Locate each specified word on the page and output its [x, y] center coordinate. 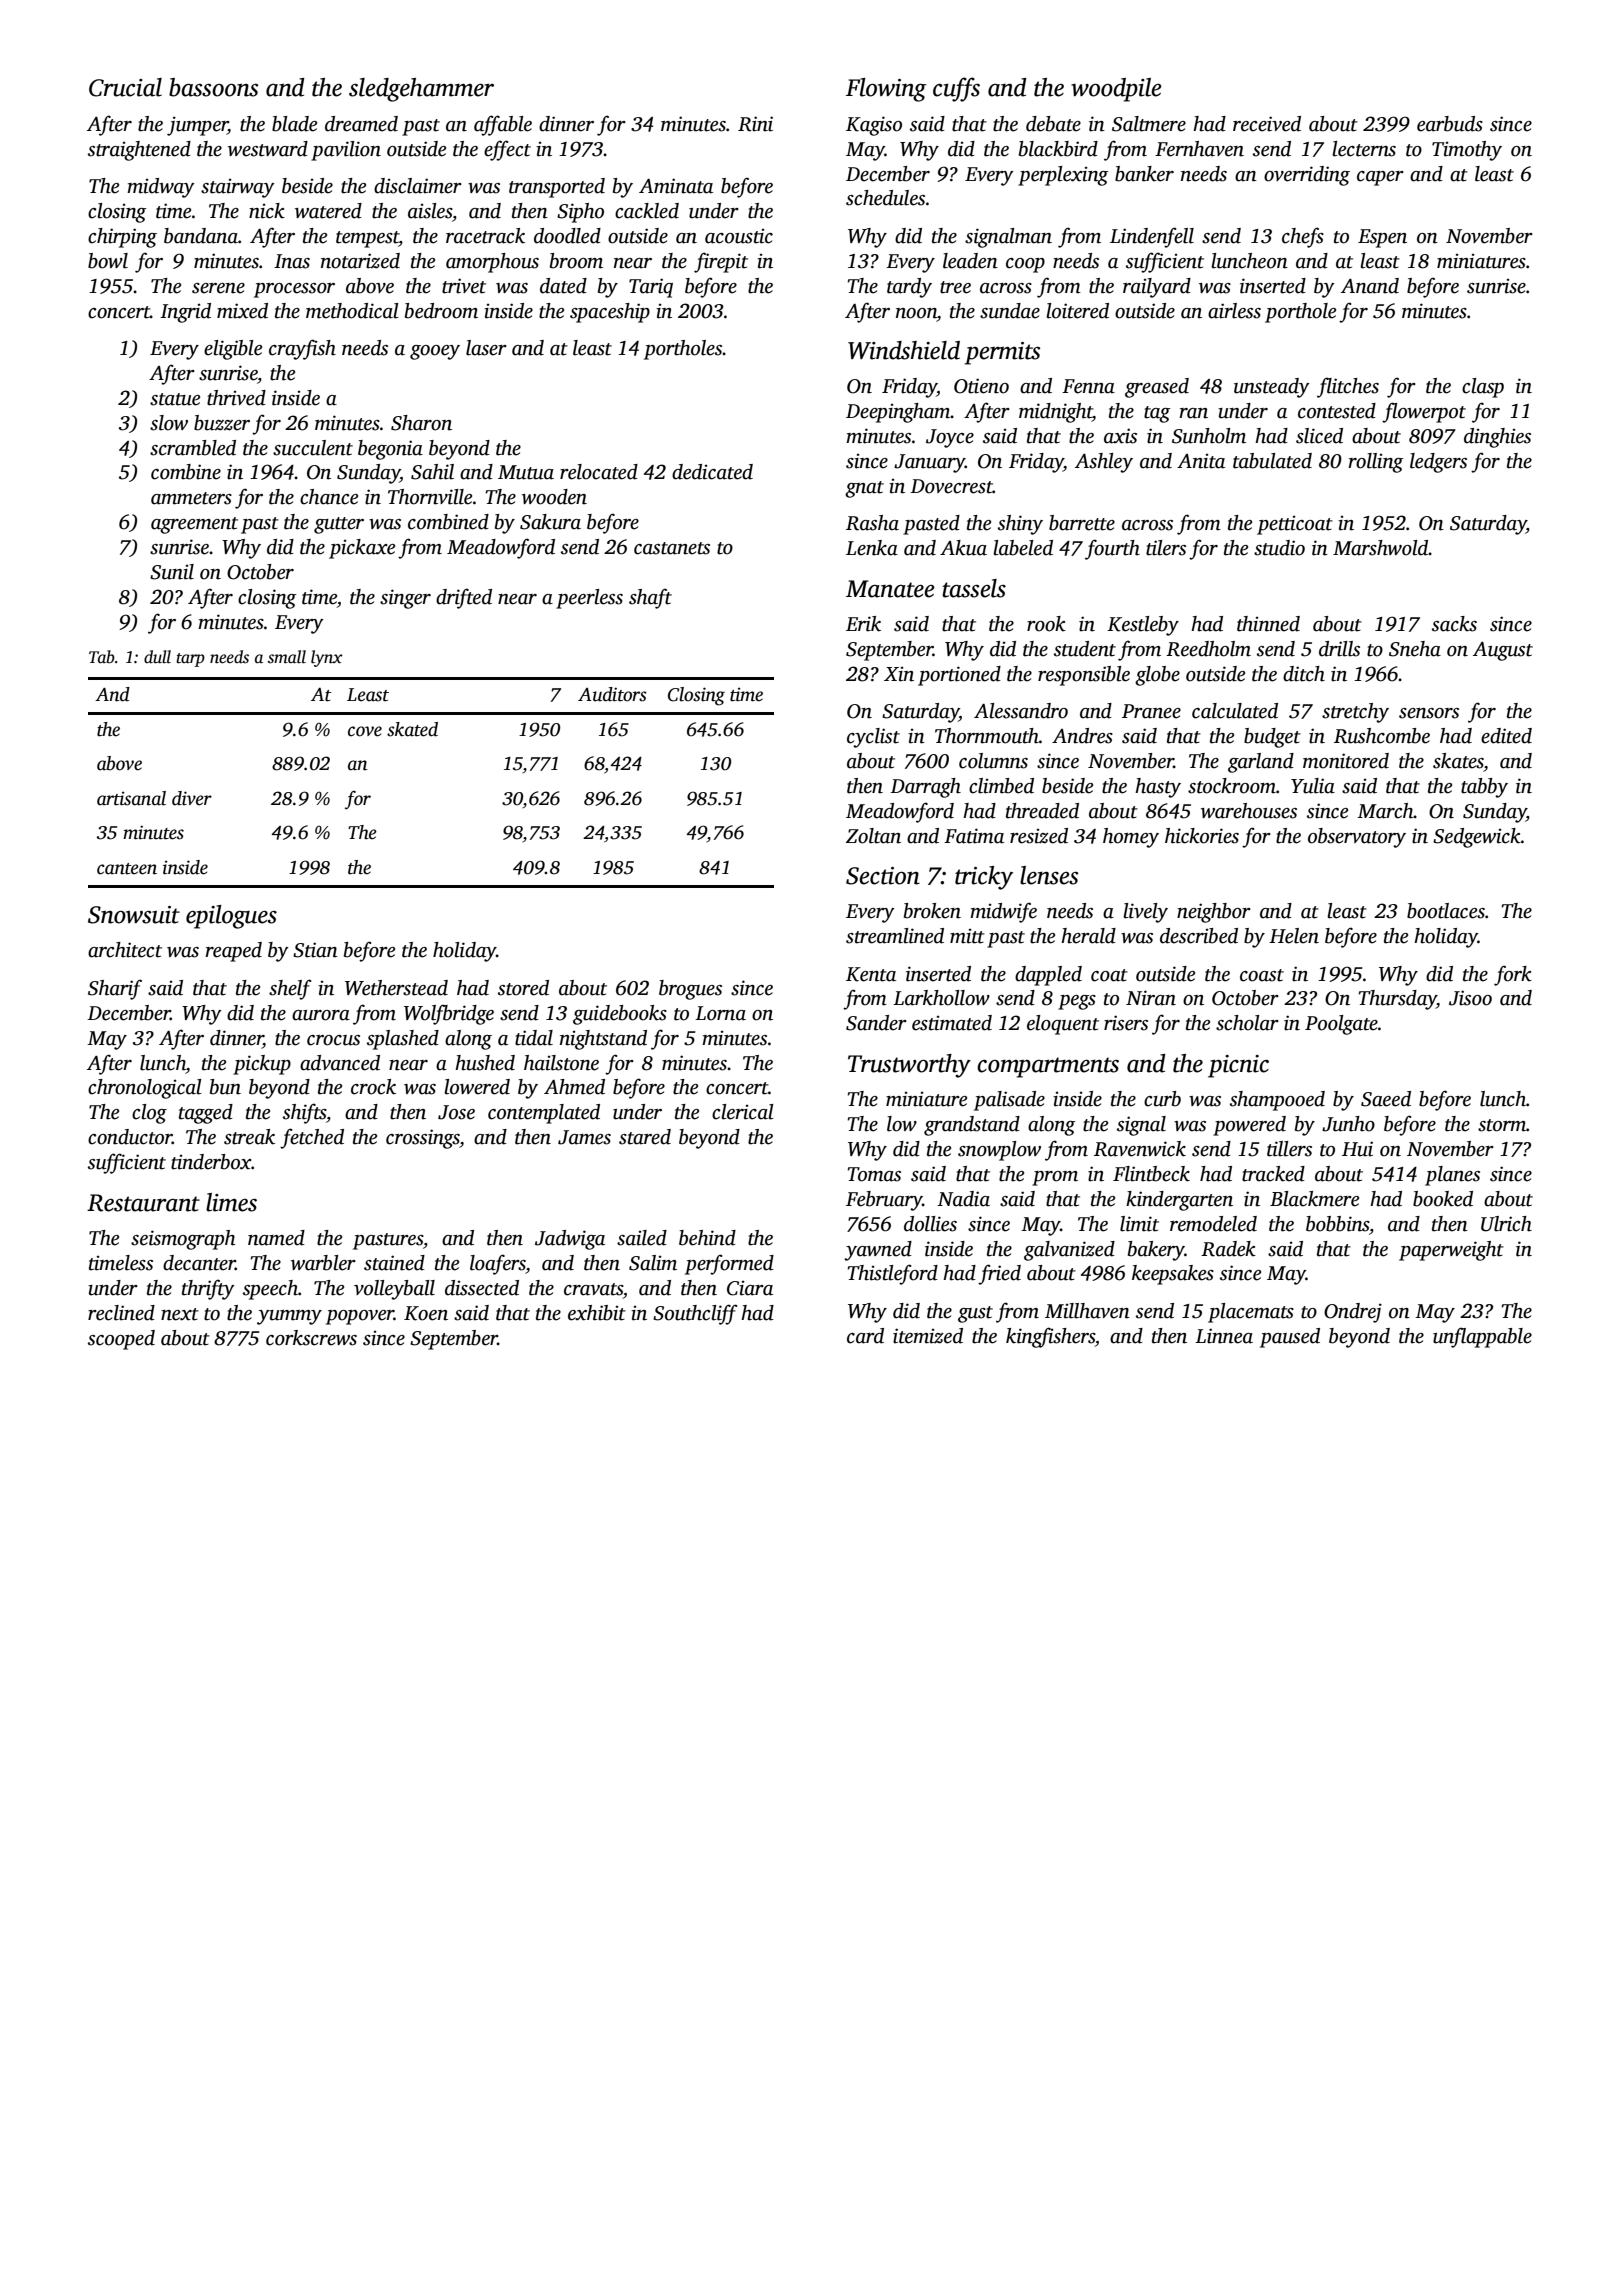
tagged [206, 1114]
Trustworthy [909, 1066]
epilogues [231, 917]
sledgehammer [421, 90]
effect [507, 150]
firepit [721, 262]
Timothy [1467, 151]
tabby [1484, 788]
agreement [194, 525]
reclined [121, 1313]
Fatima [974, 836]
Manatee [890, 589]
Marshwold [1381, 548]
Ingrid [185, 313]
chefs [1303, 237]
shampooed [1277, 1101]
